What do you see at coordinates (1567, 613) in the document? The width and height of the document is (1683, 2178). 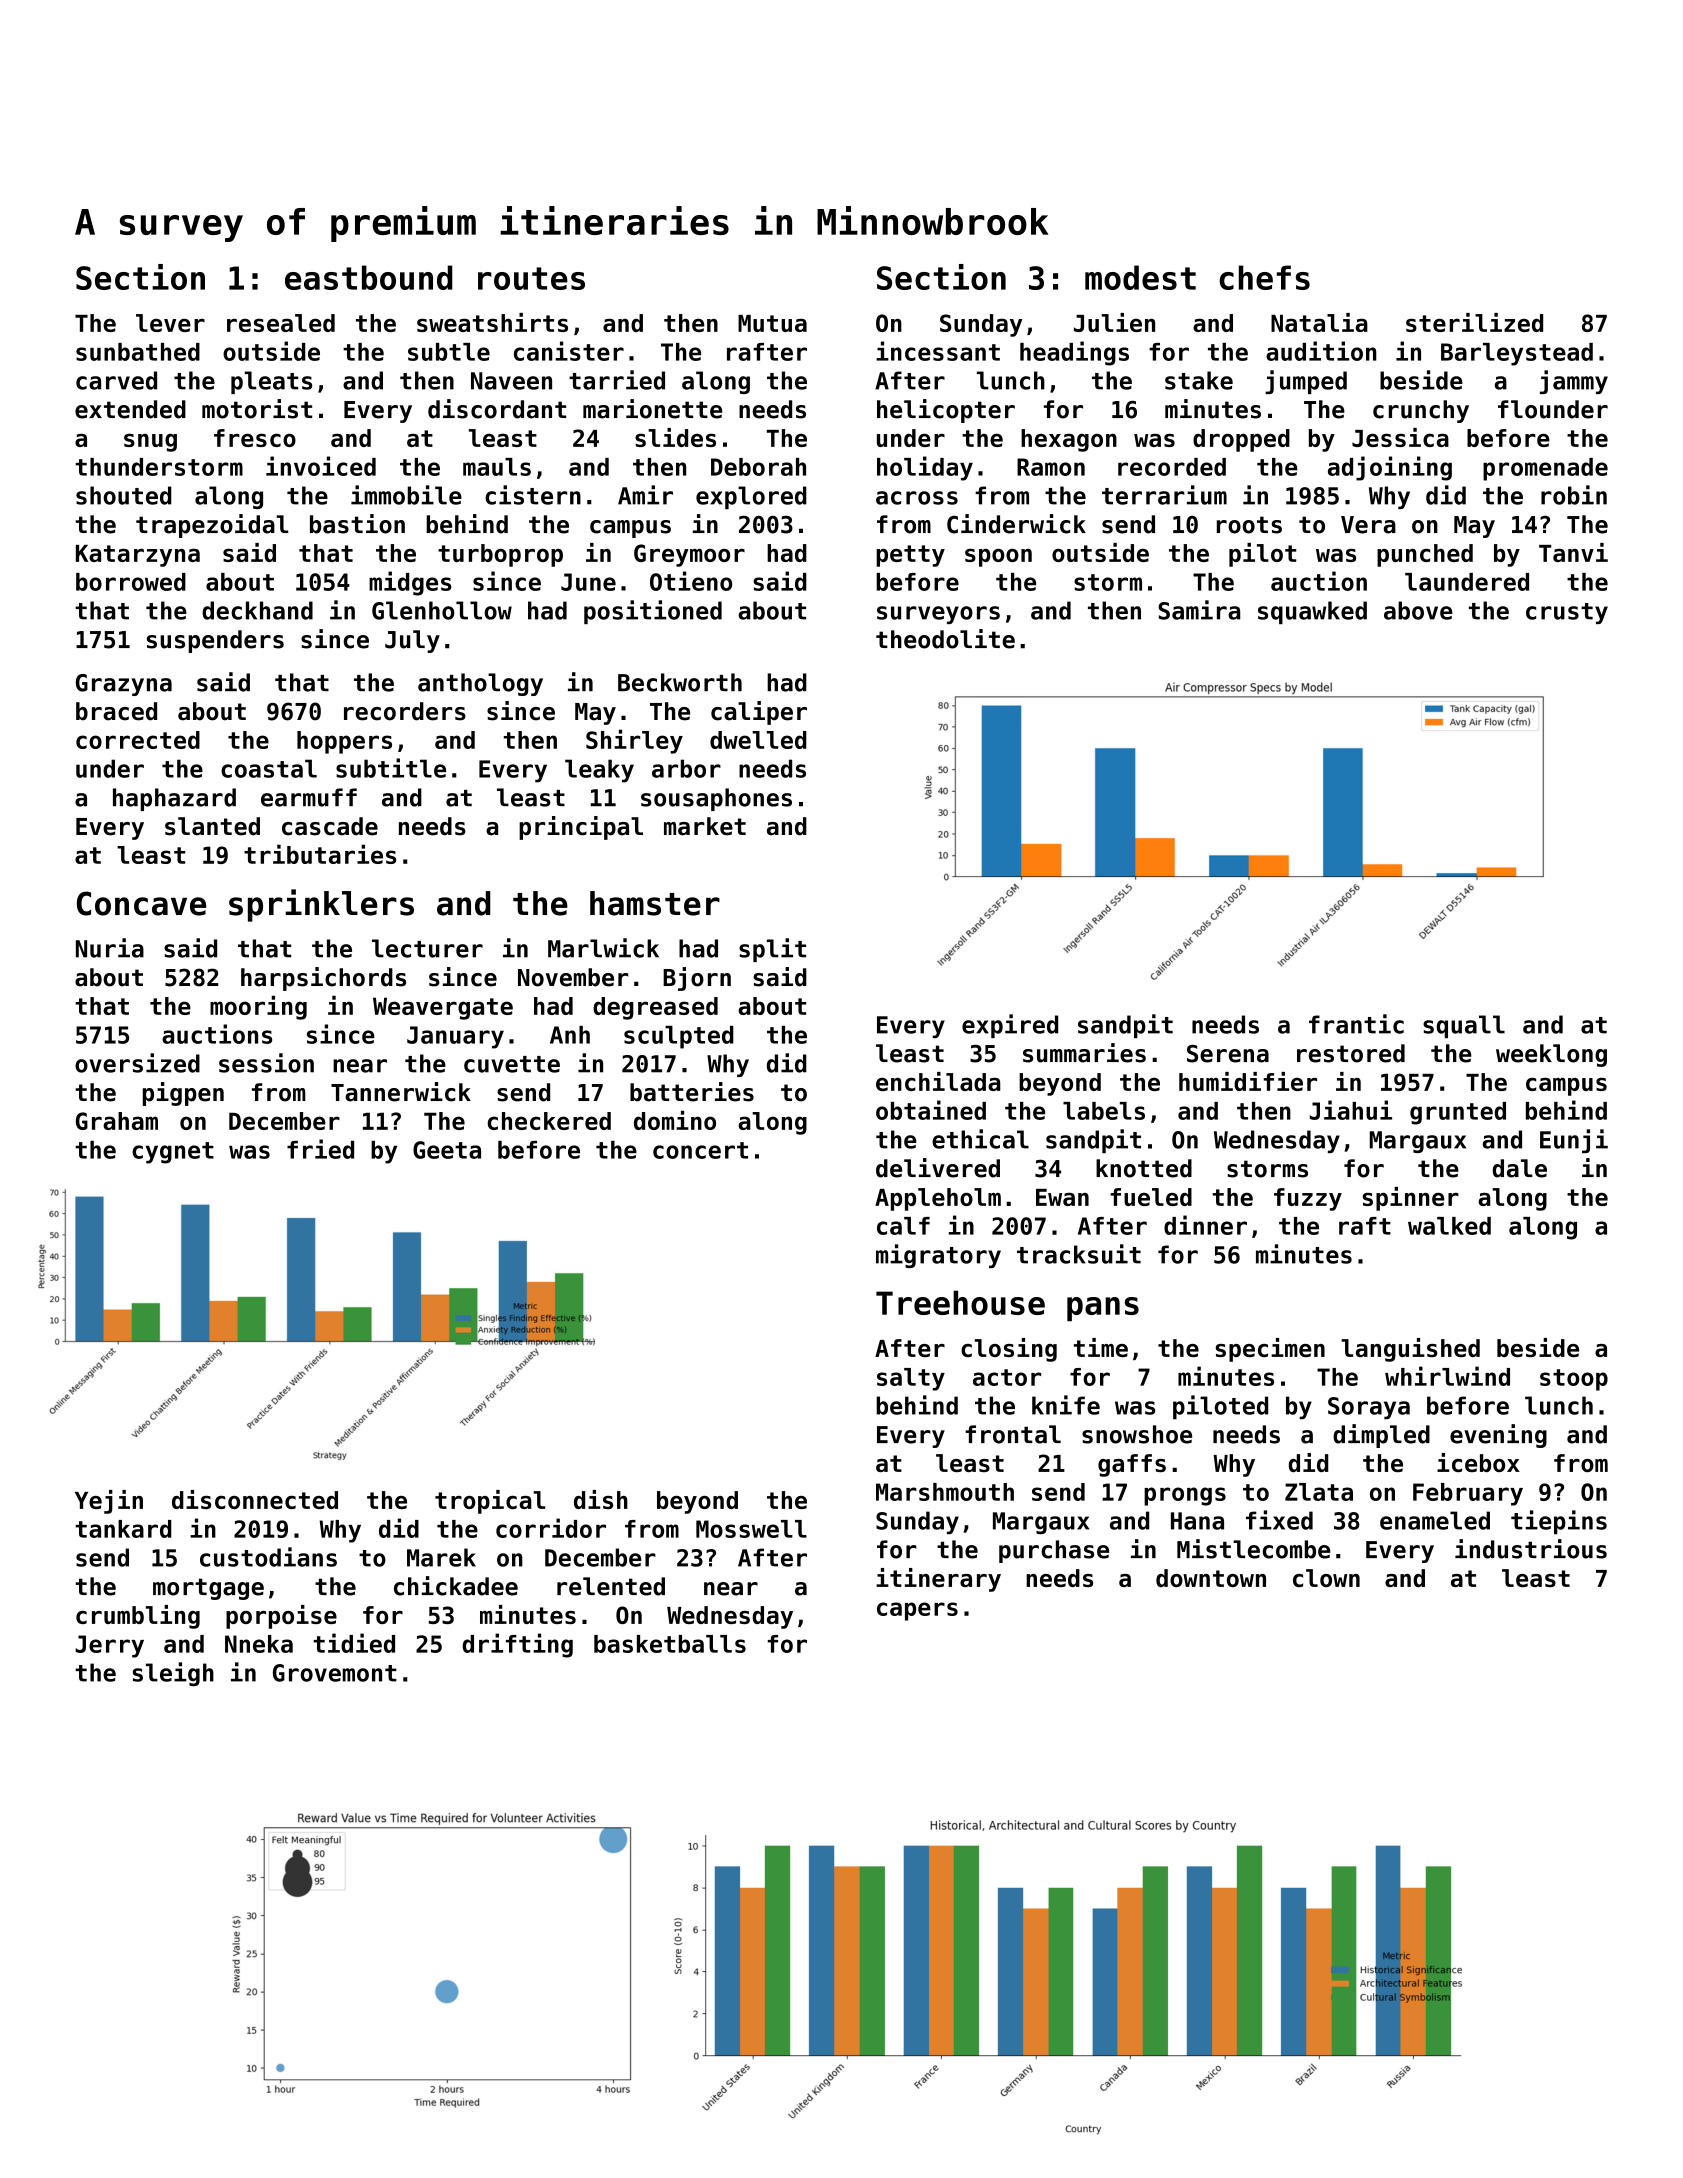 I see `crusty` at bounding box center [1567, 613].
